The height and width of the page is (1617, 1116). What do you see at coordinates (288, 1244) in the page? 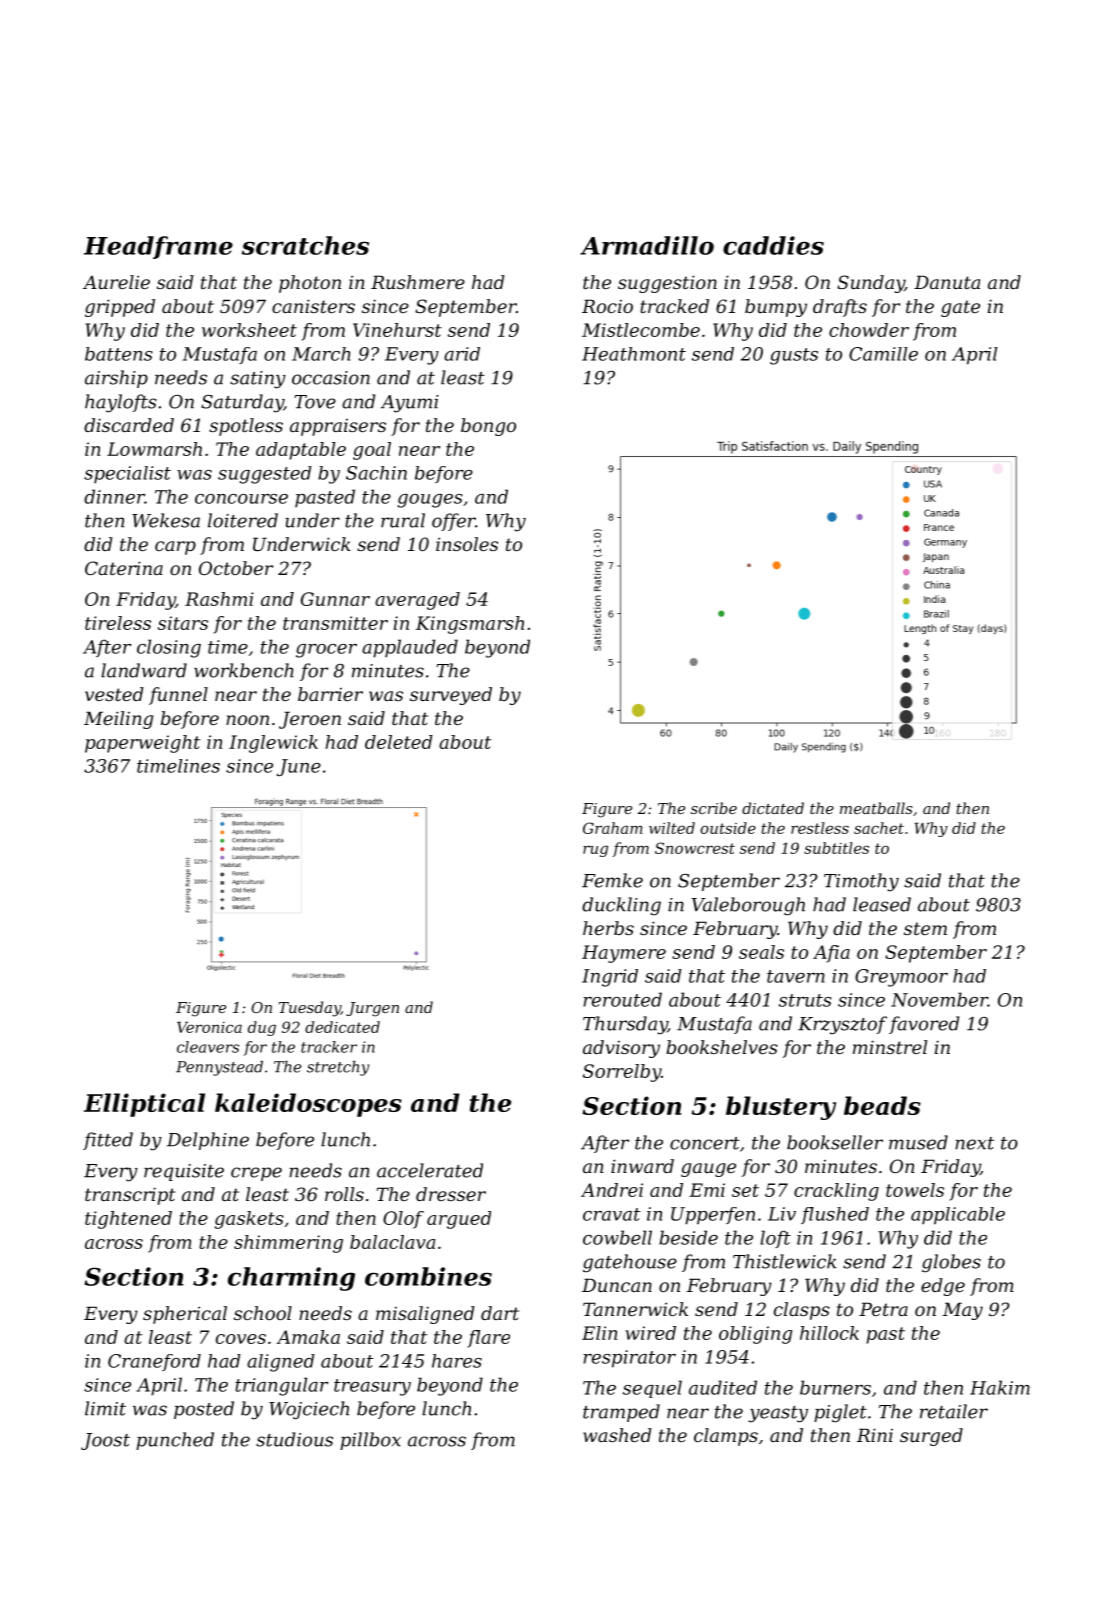
I see `shimmering` at bounding box center [288, 1244].
